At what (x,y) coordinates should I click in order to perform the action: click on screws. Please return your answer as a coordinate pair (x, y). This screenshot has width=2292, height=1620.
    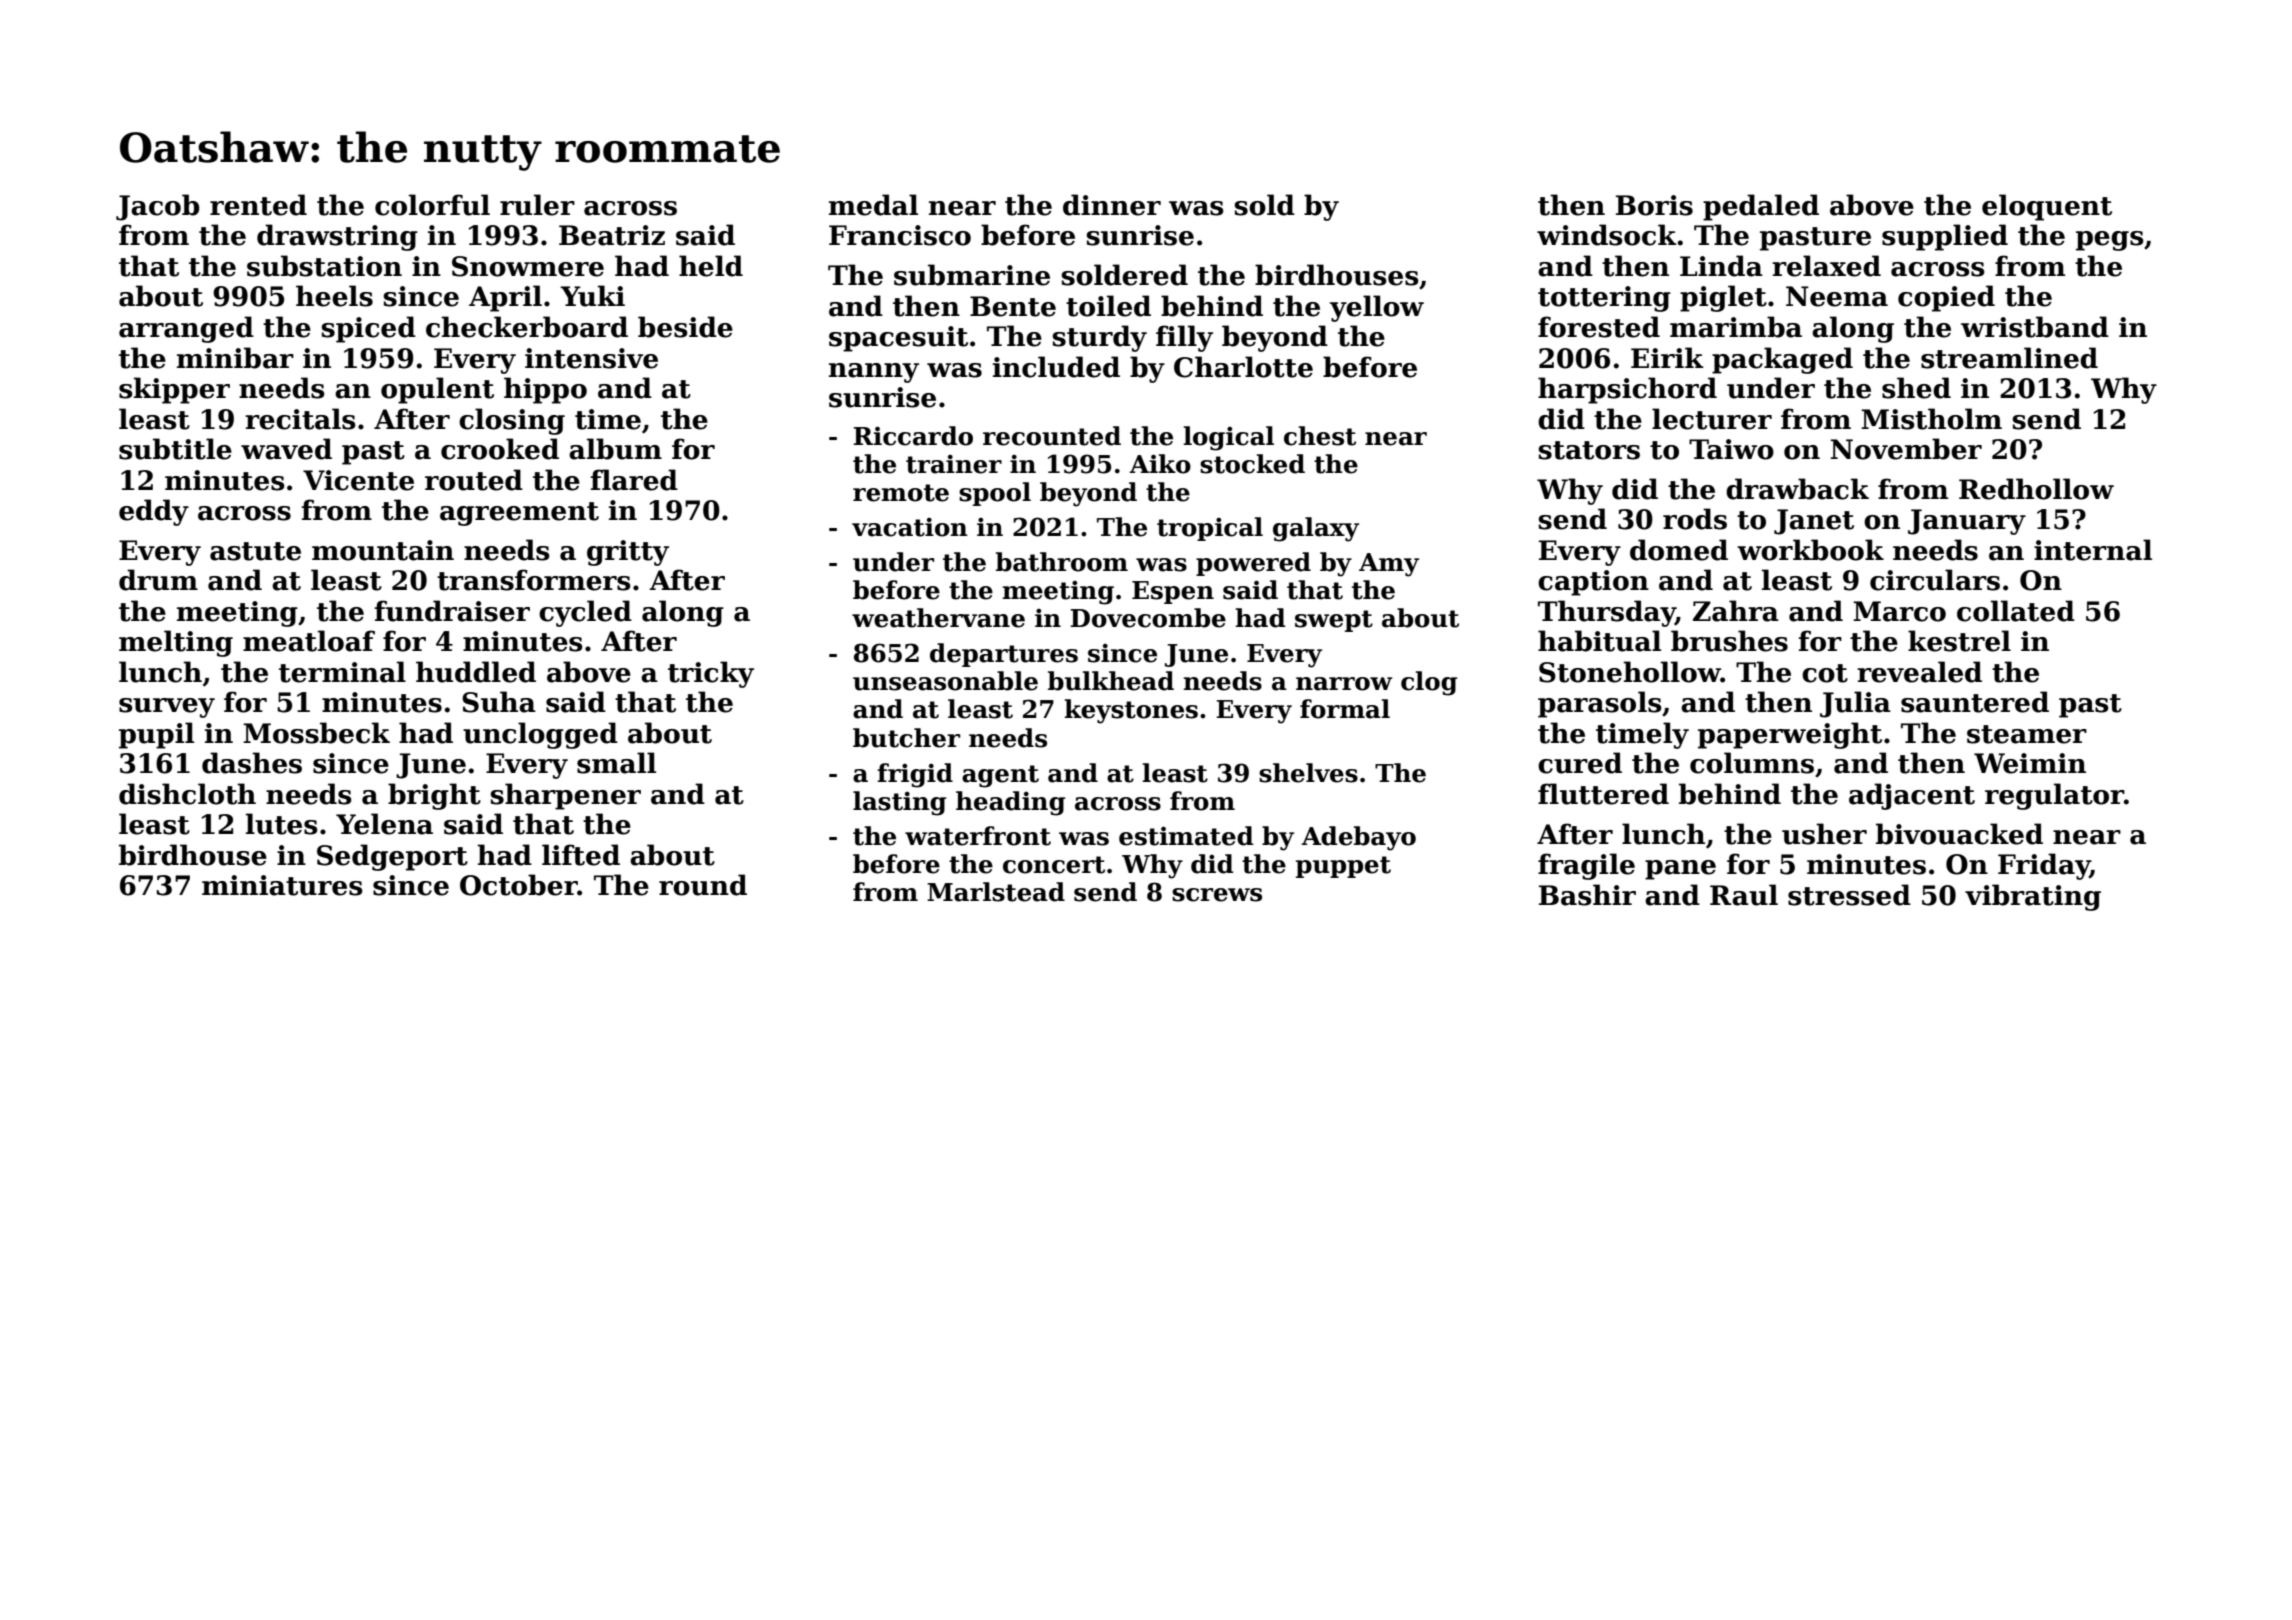
    Looking at the image, I should click on (1217, 895).
